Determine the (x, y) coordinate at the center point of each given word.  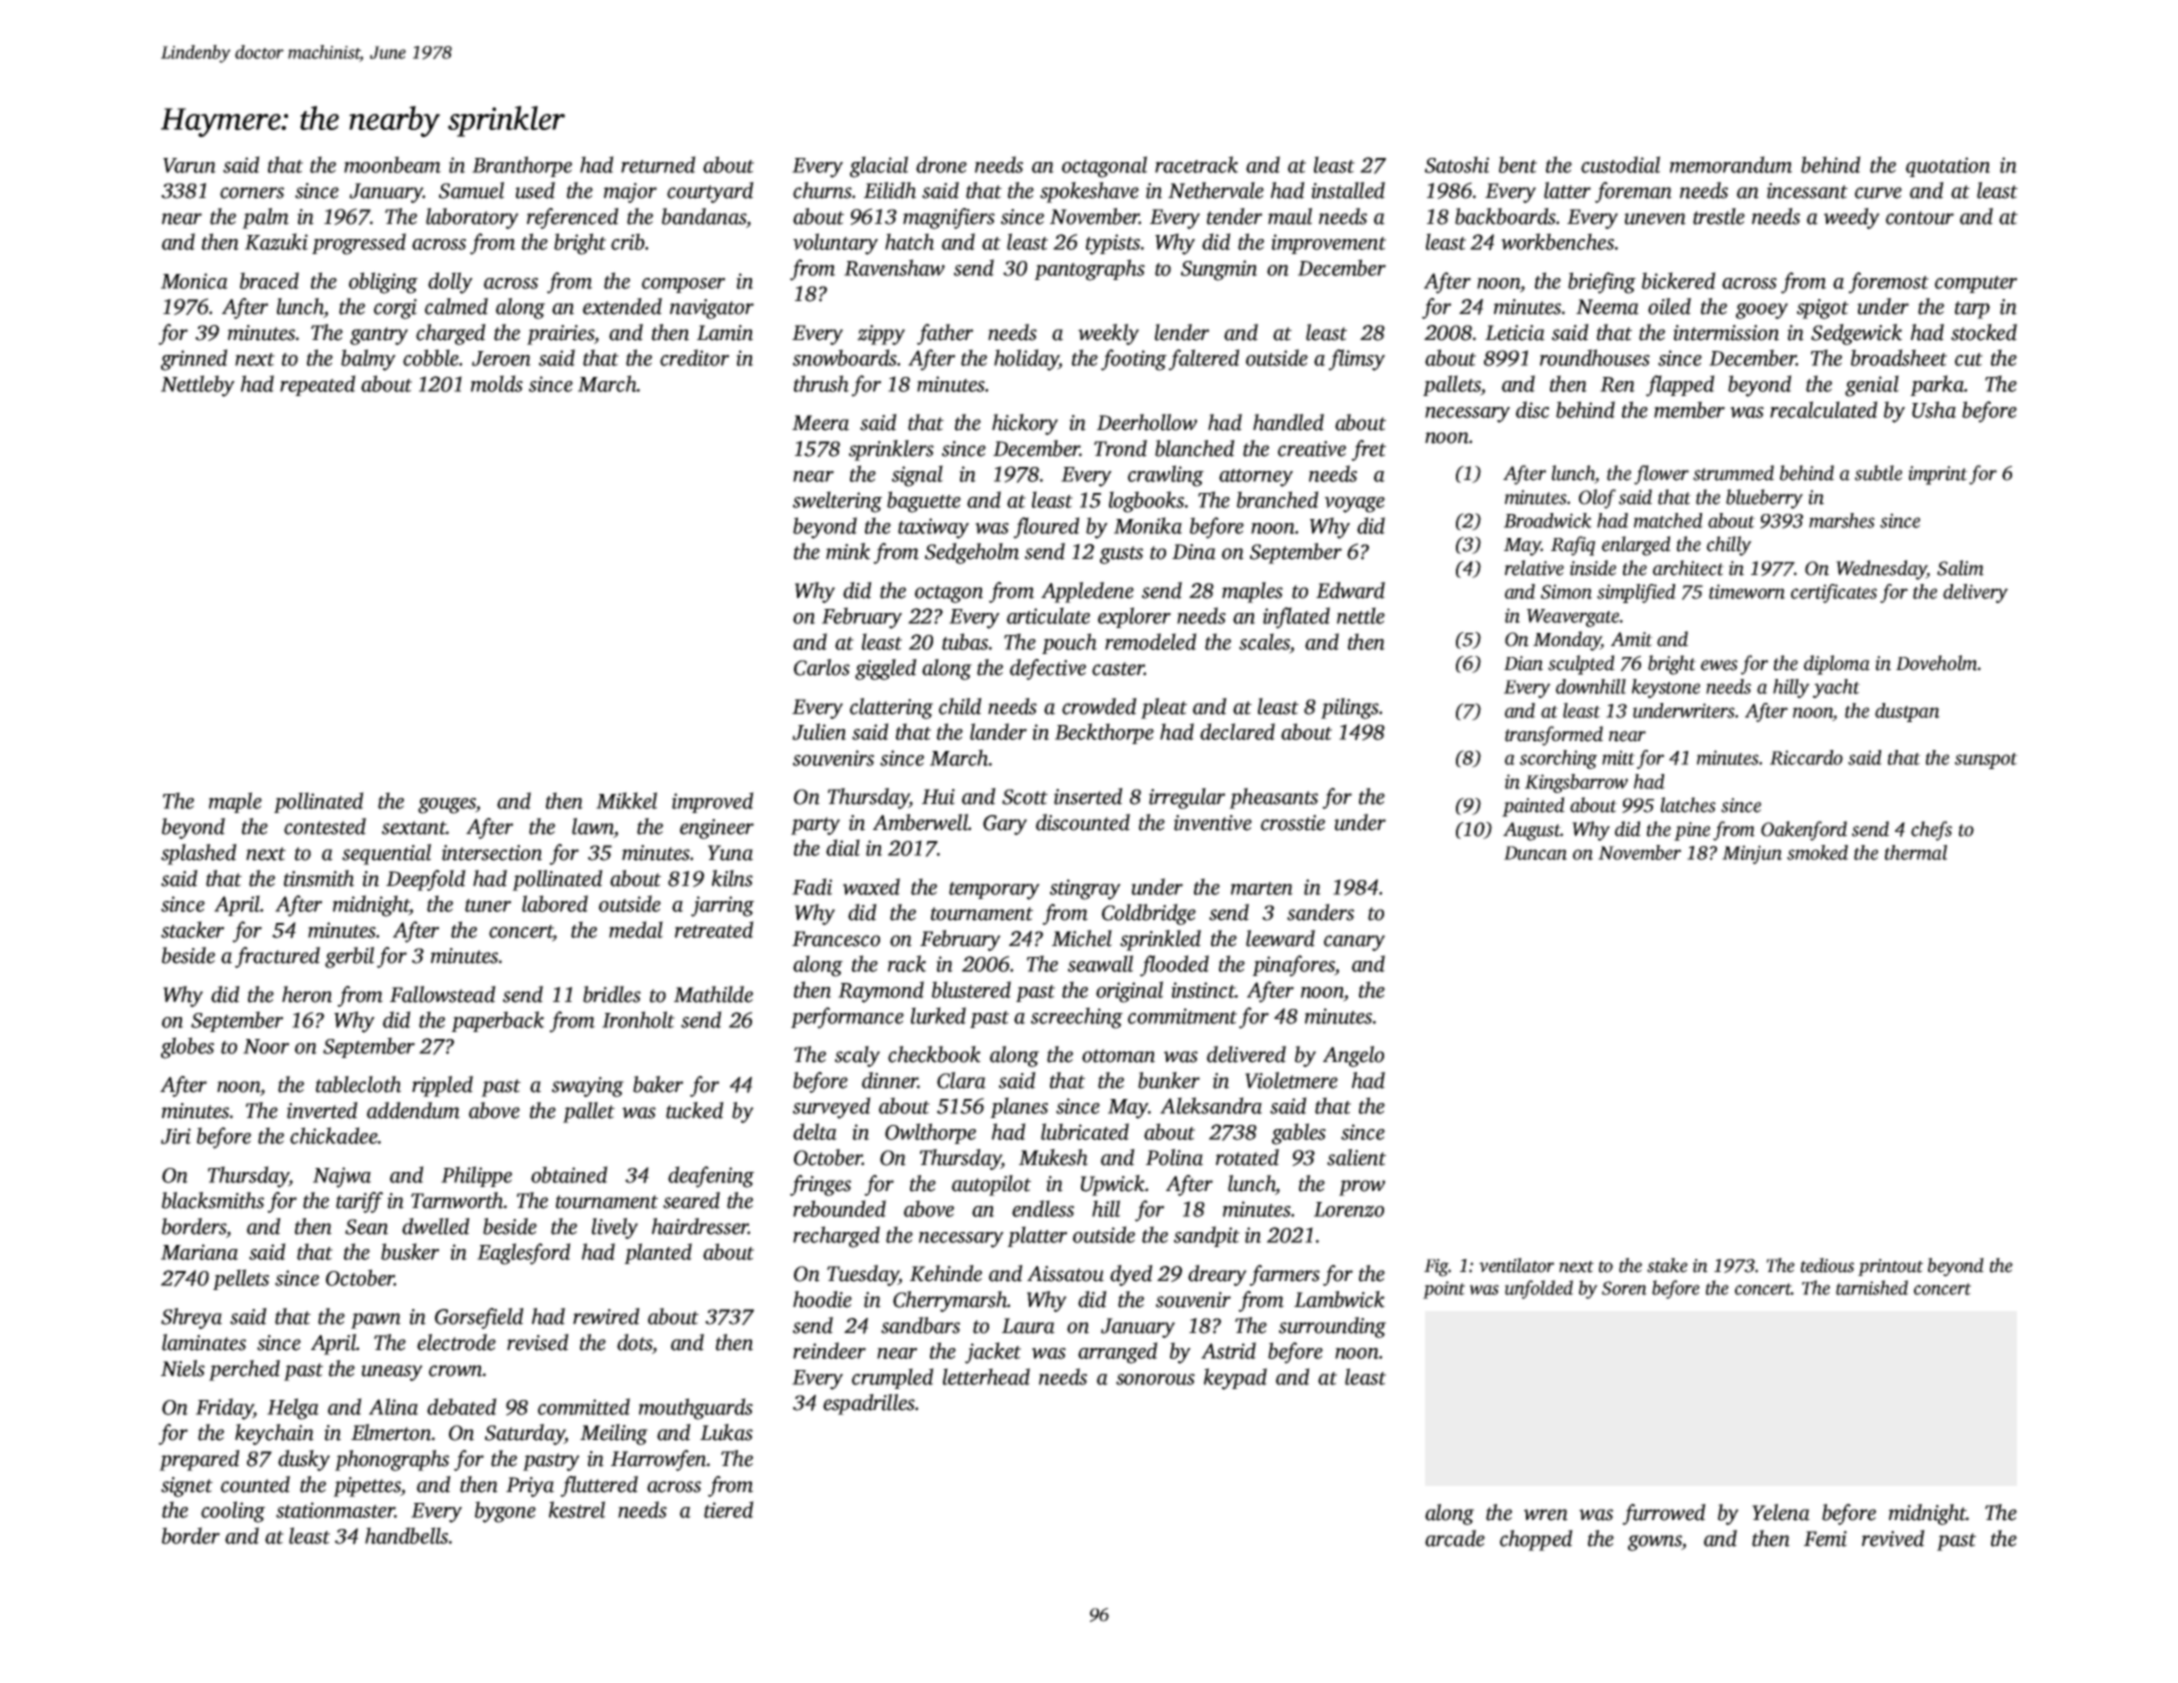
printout (1890, 1267)
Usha (1934, 409)
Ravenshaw (894, 267)
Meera (820, 423)
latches (1688, 805)
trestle (1719, 216)
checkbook (934, 1054)
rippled (442, 1086)
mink (848, 551)
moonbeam (392, 164)
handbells (406, 1535)
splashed (199, 854)
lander (998, 731)
